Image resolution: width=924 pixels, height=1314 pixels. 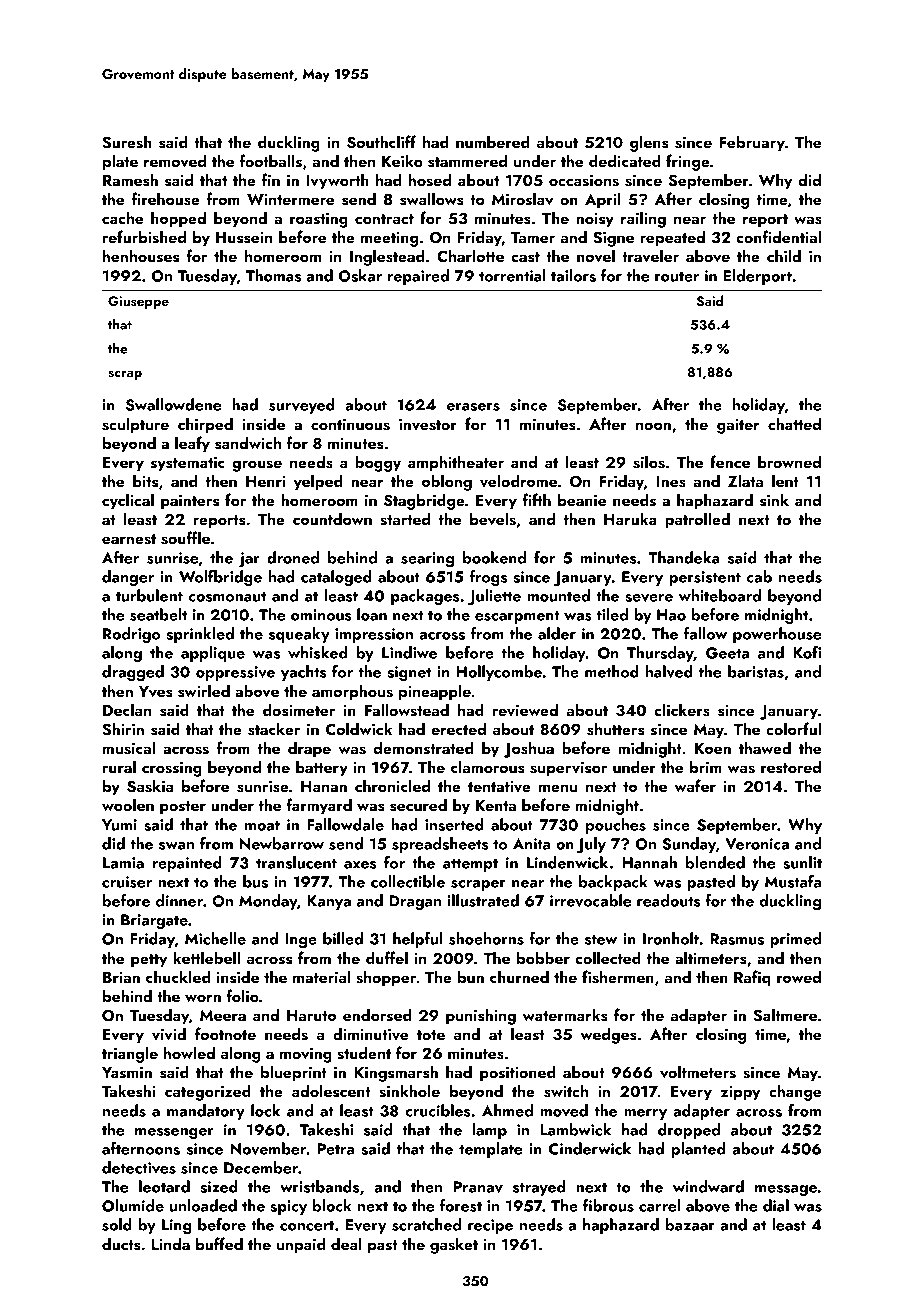 I want to click on squeaky, so click(x=299, y=635).
